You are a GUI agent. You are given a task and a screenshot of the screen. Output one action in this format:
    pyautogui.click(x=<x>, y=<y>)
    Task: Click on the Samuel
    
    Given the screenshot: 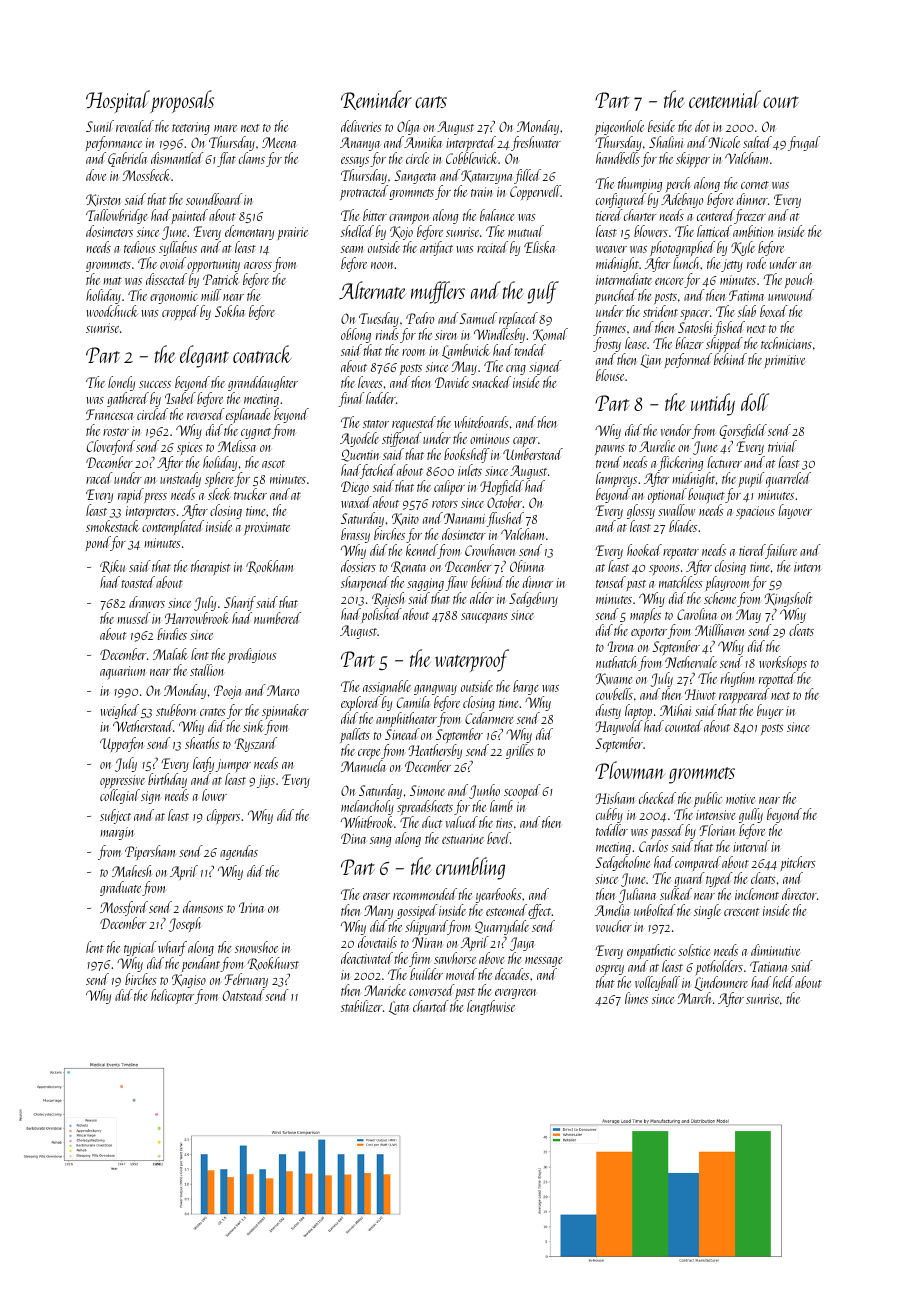 What is the action you would take?
    pyautogui.click(x=478, y=318)
